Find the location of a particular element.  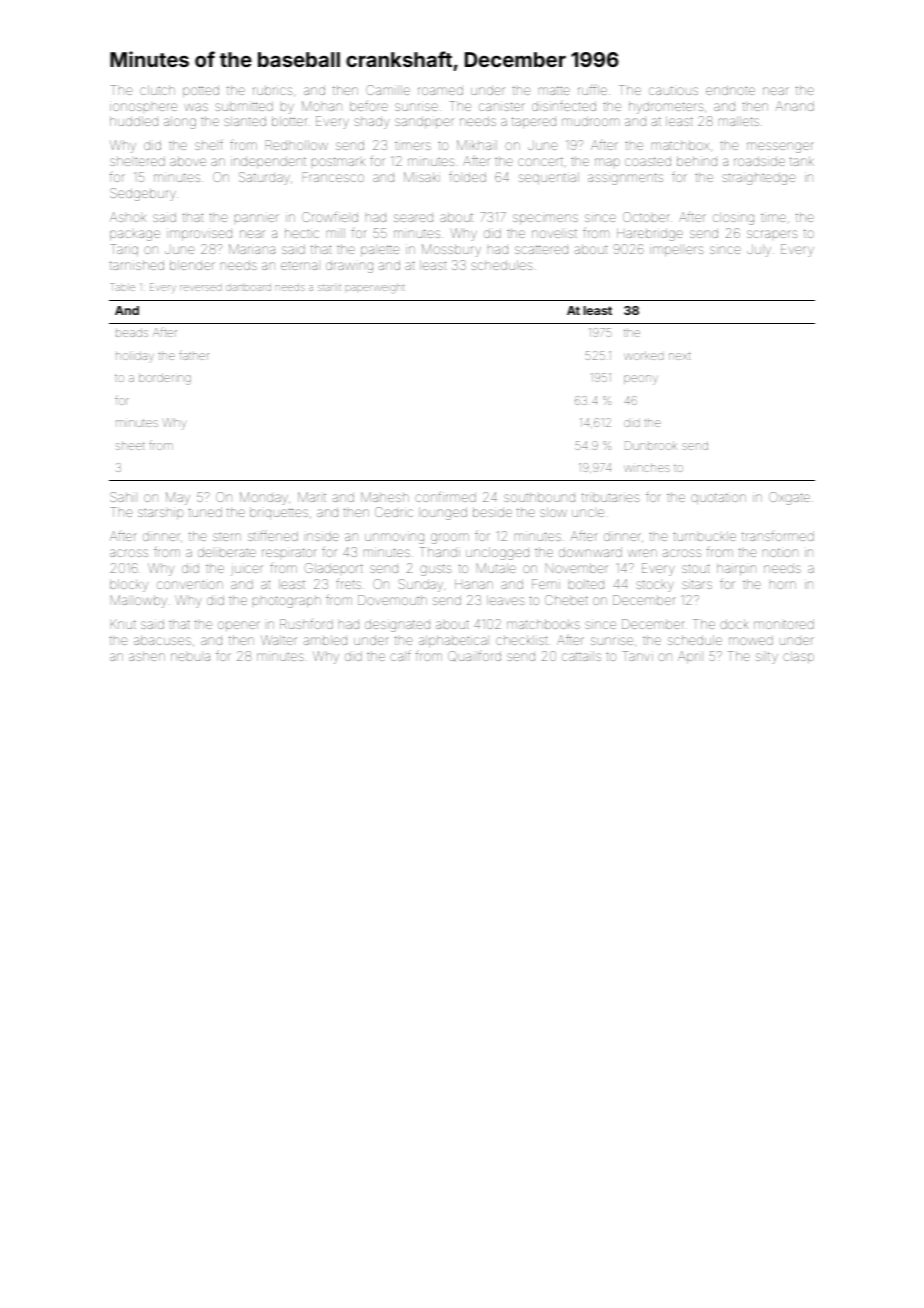

confirmed is located at coordinates (445, 497).
